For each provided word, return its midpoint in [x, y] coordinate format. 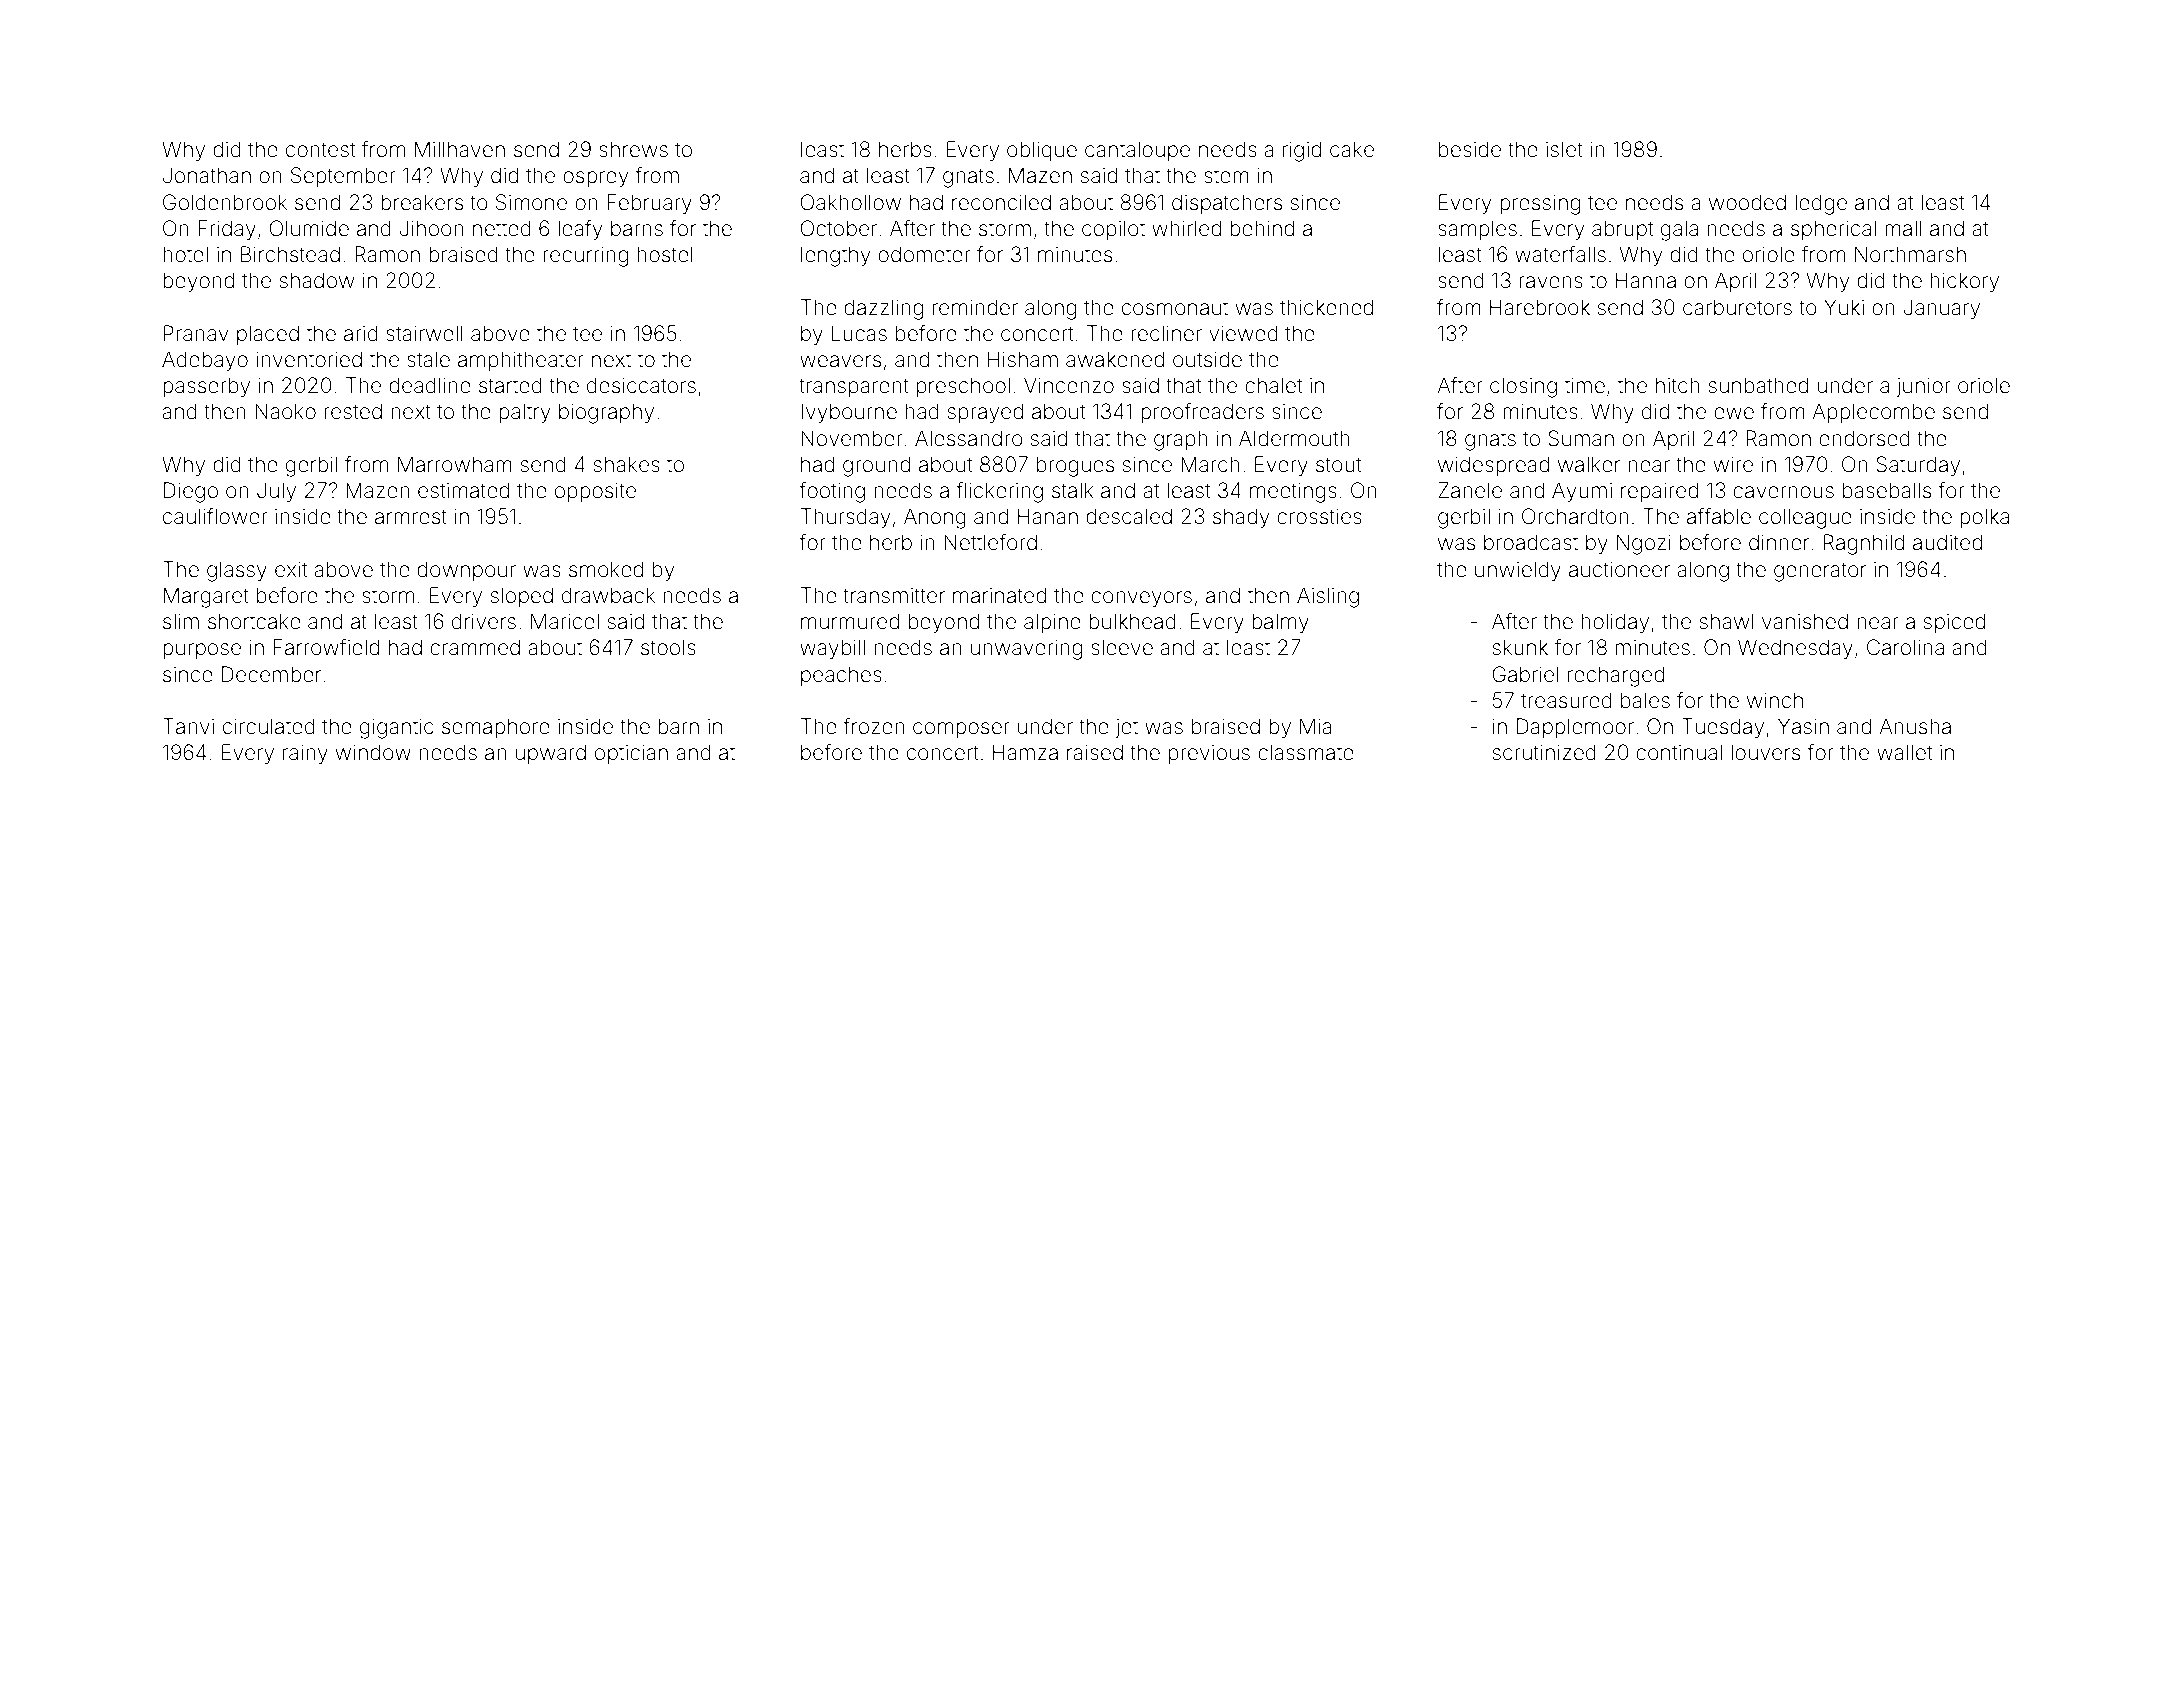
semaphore [496, 728]
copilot [1113, 230]
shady [1241, 518]
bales [1645, 700]
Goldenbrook [225, 202]
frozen [874, 726]
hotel [185, 254]
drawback [608, 595]
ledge [1821, 204]
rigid [1302, 151]
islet [1564, 149]
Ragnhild [1864, 544]
